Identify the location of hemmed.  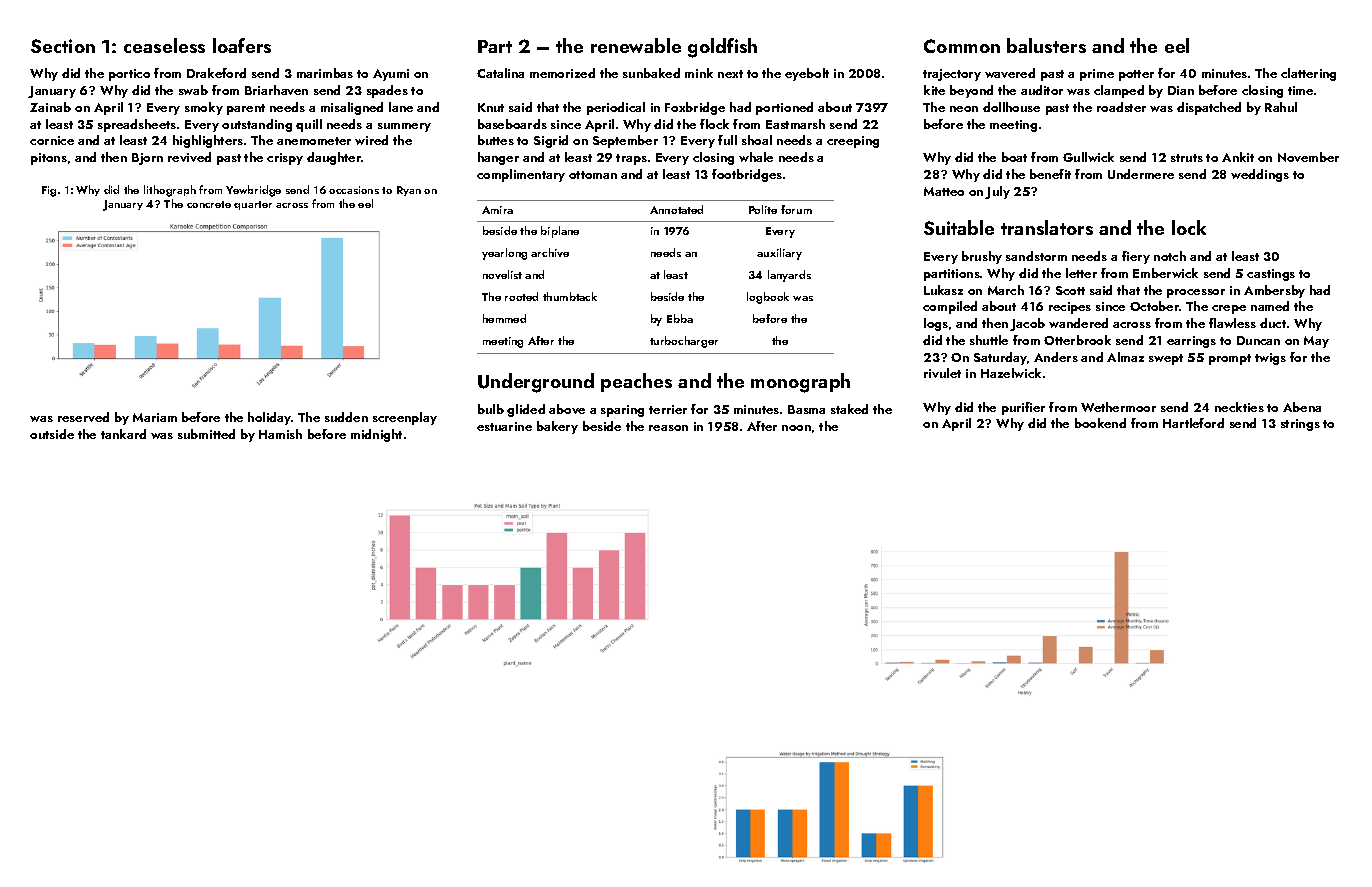
(504, 318).
